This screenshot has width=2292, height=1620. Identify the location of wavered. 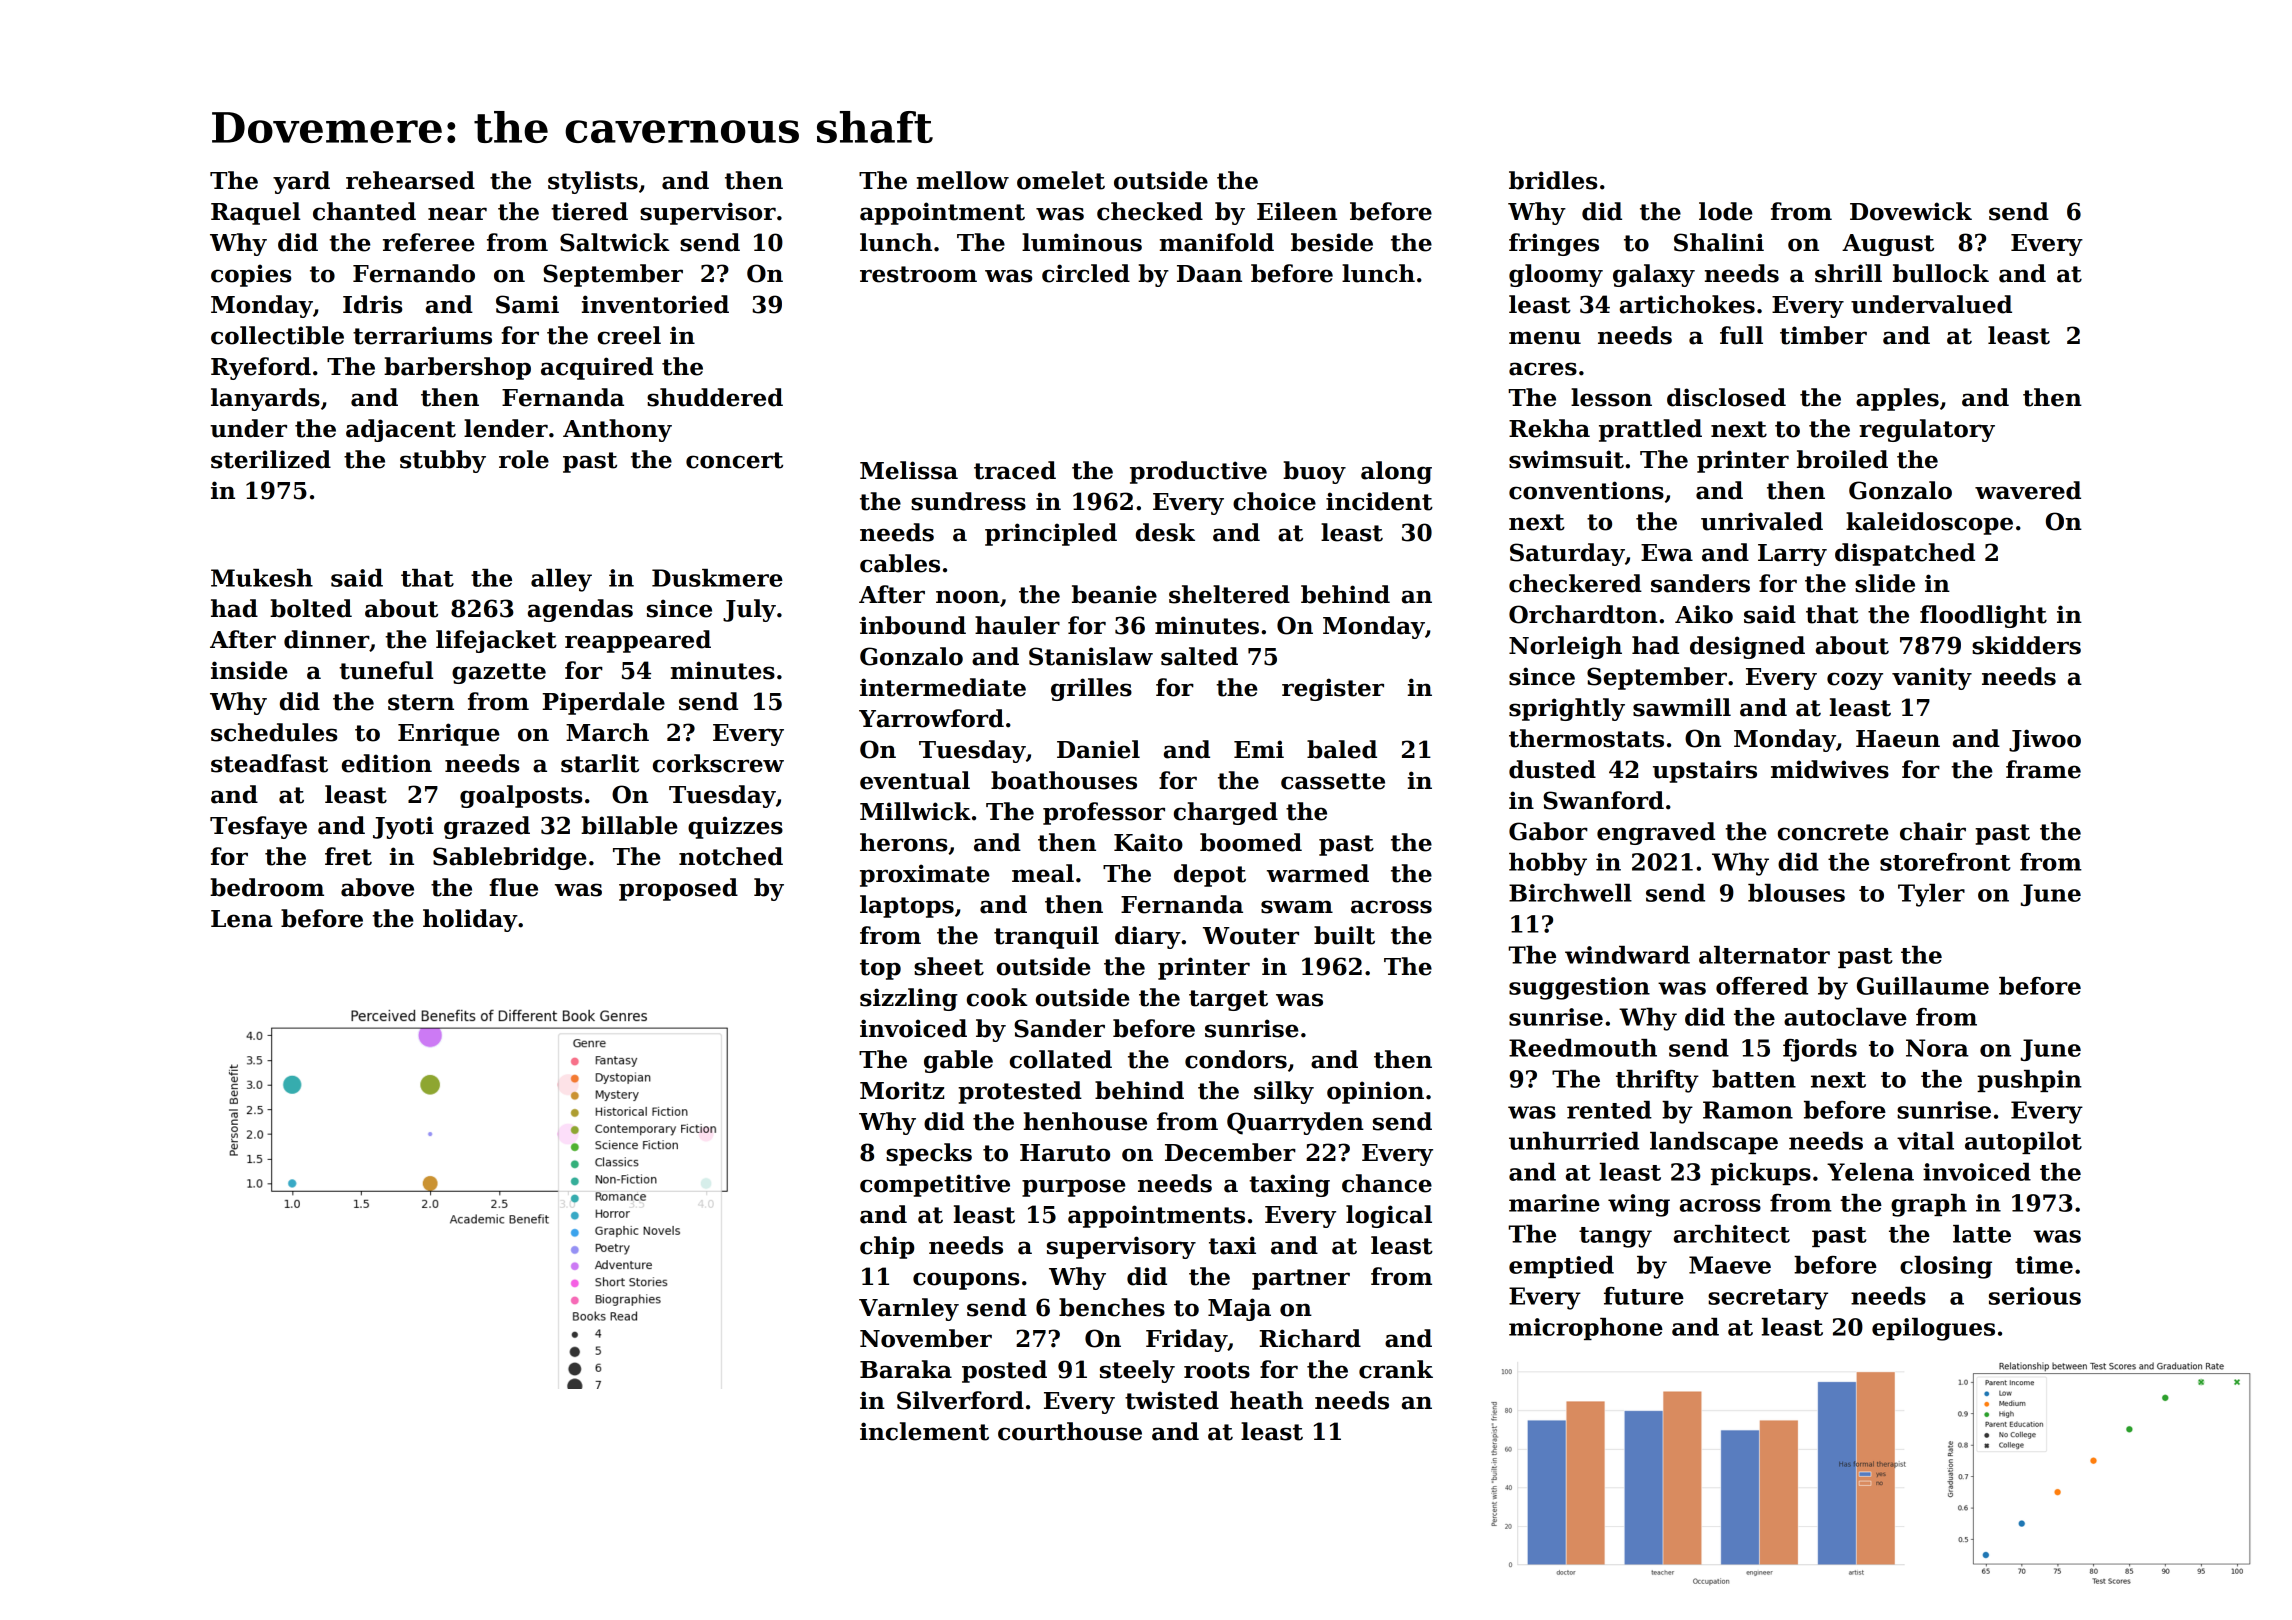
(2028, 490).
